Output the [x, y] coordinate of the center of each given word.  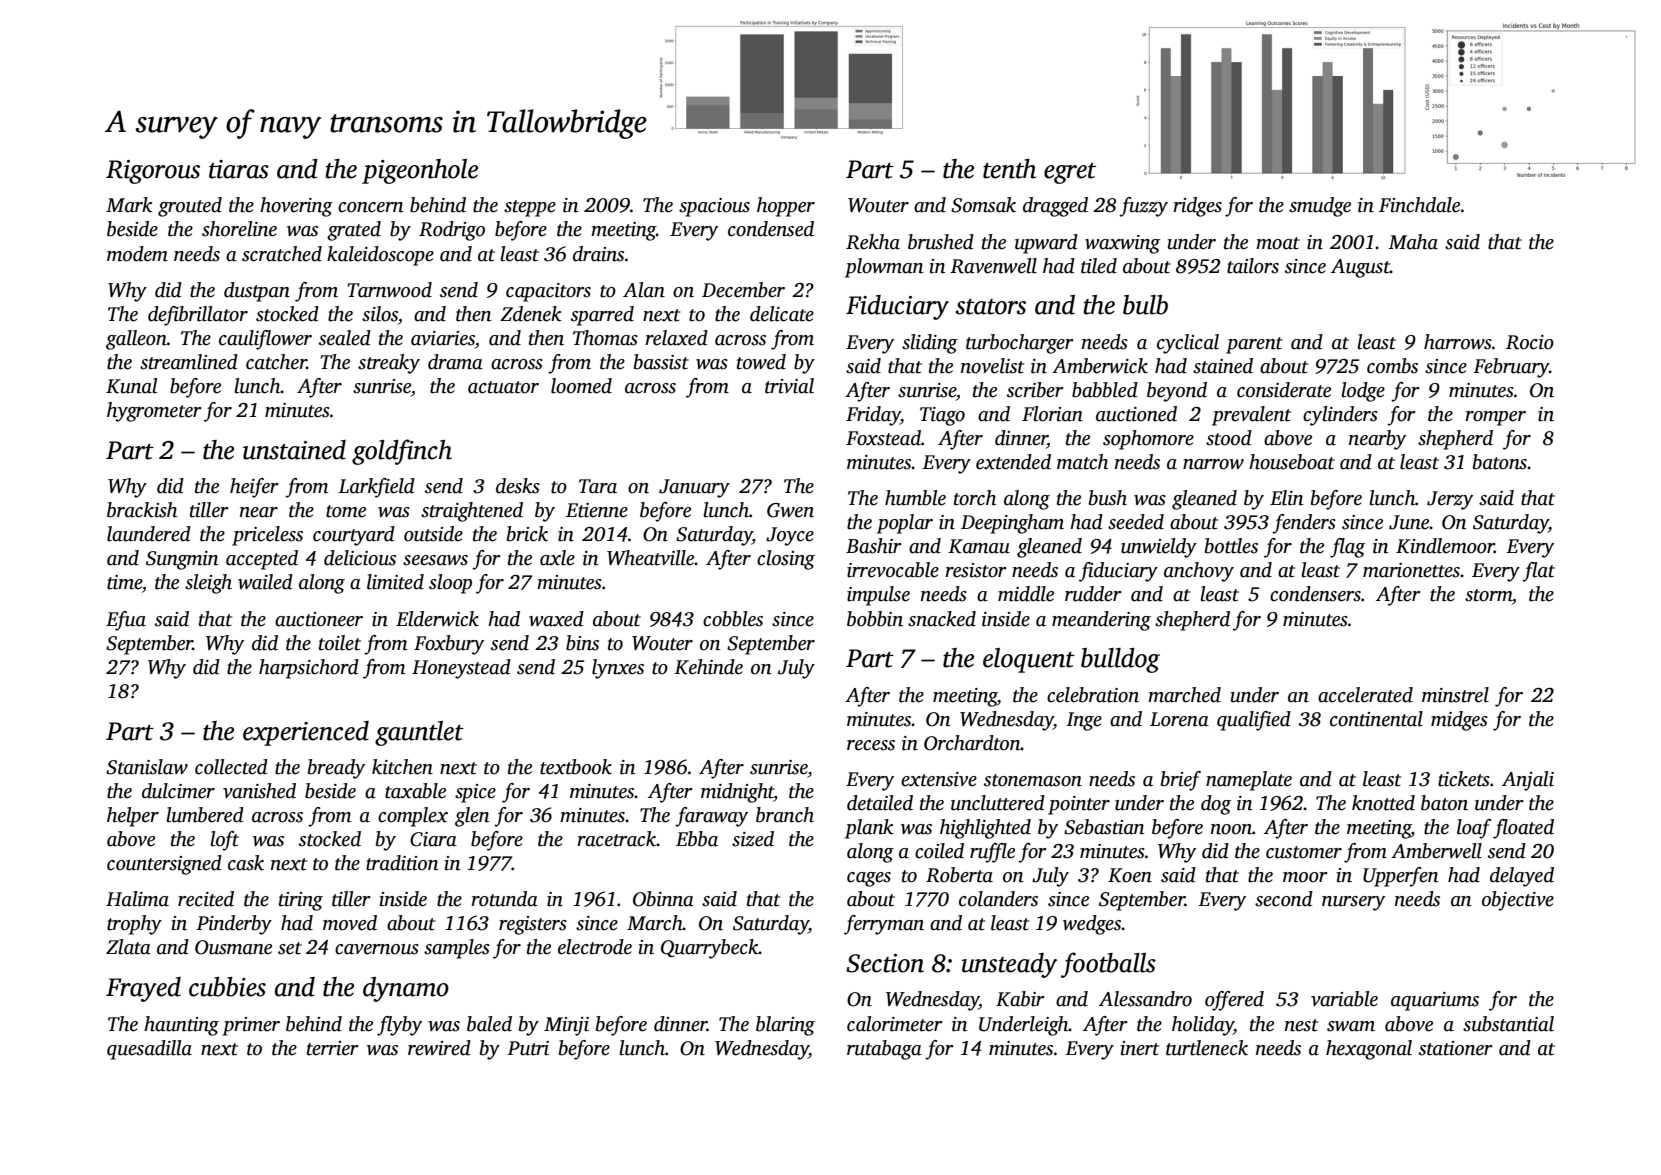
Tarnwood [390, 290]
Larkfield [376, 488]
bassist [661, 362]
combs [1392, 366]
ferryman [884, 925]
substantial [1508, 1024]
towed [761, 362]
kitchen [402, 767]
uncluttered [998, 803]
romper [1495, 418]
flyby [399, 1026]
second [1284, 899]
